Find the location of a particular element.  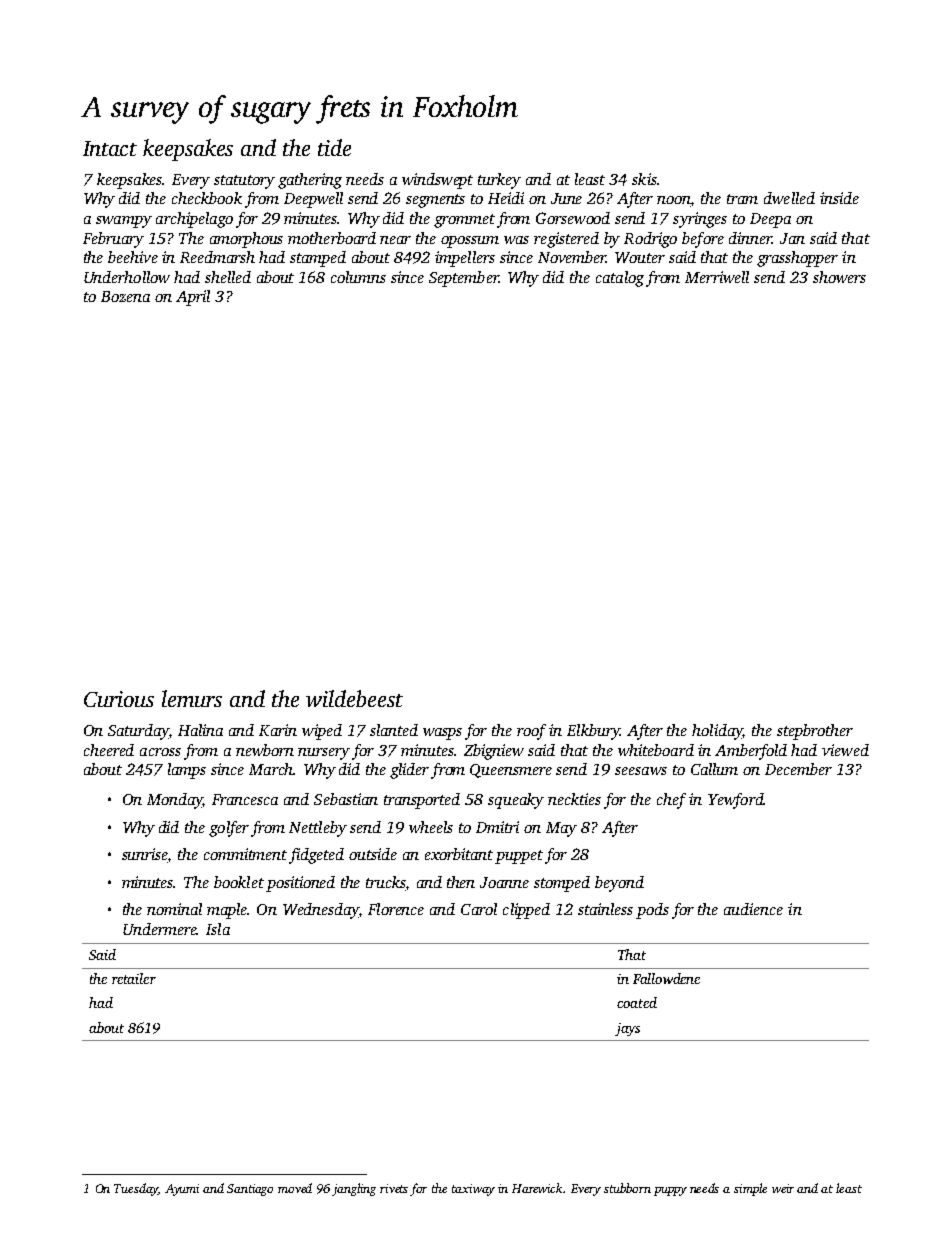

turkey is located at coordinates (499, 181).
